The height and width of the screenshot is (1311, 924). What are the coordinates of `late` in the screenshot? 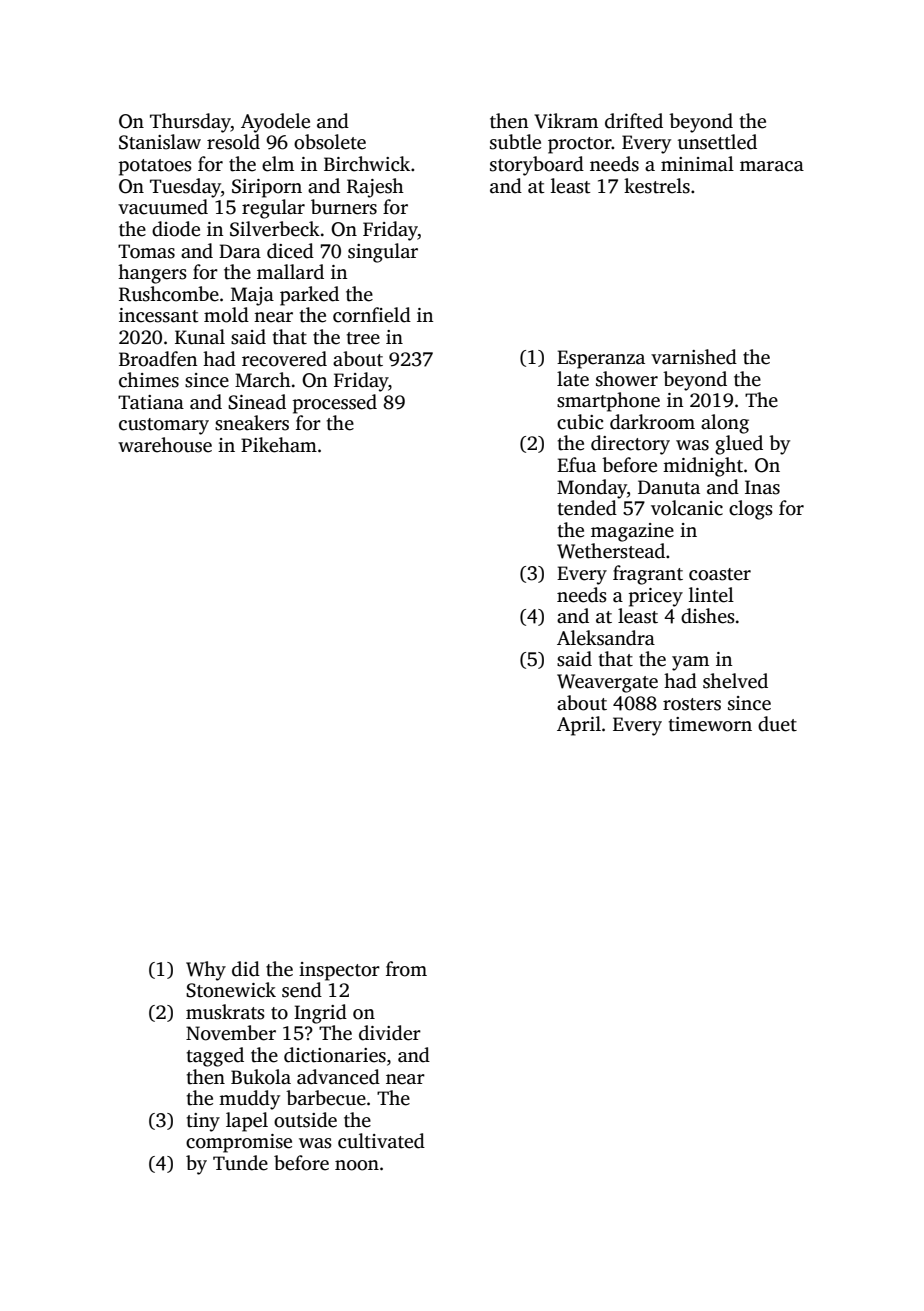 It's located at (573, 379).
